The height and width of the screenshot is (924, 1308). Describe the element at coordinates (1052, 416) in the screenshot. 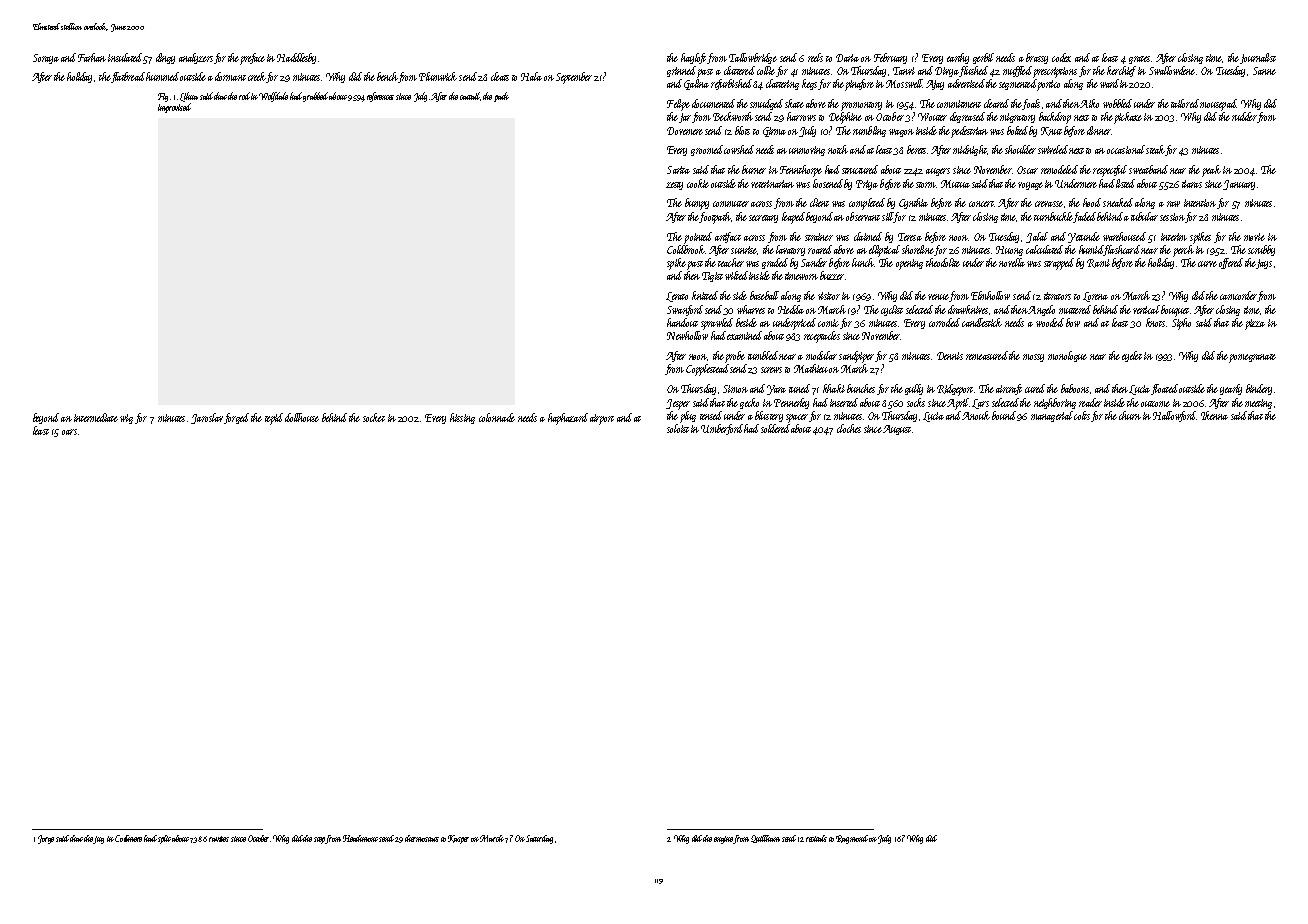

I see `managerial` at that location.
